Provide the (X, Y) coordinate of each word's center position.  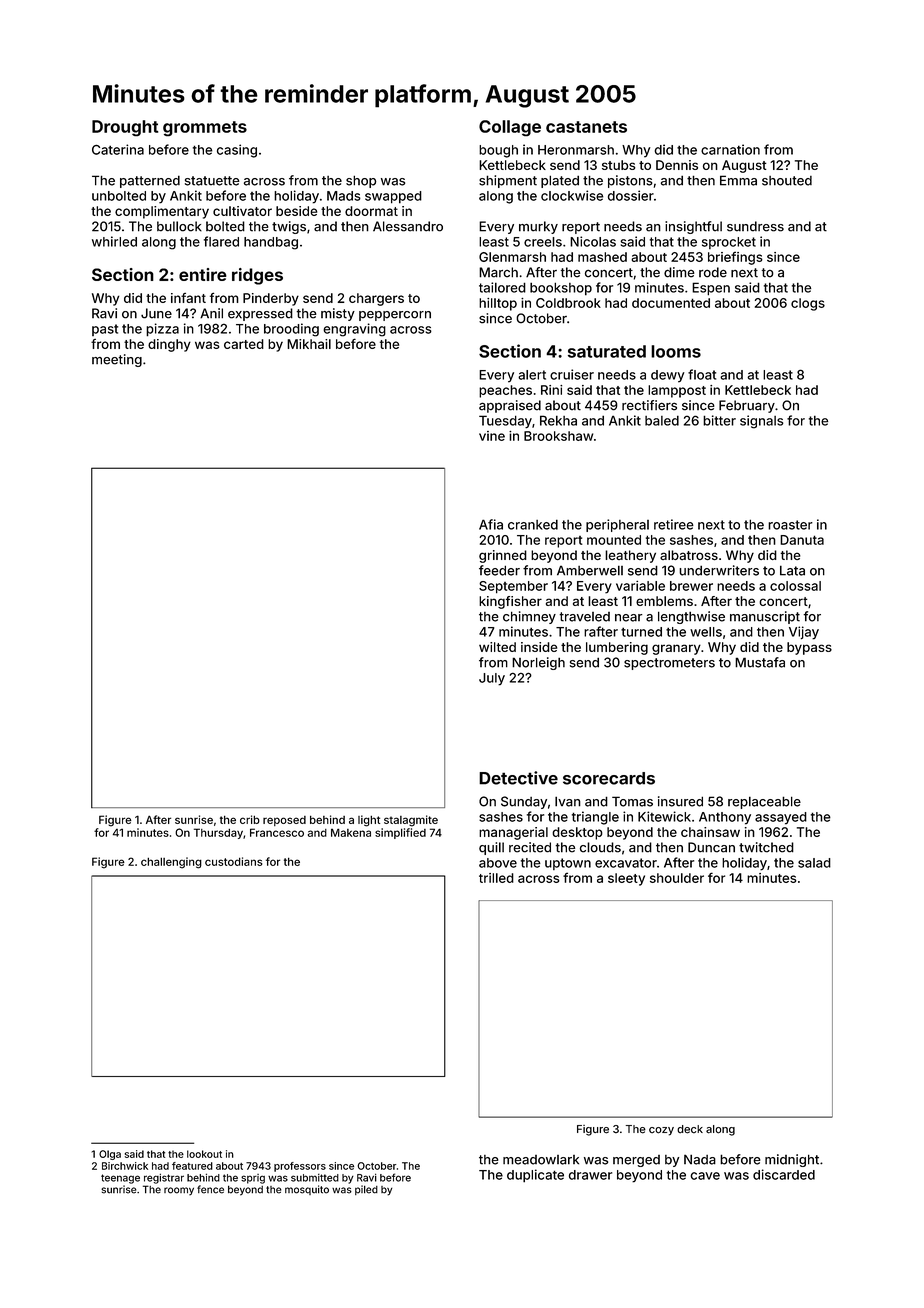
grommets (205, 128)
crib (250, 819)
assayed (781, 818)
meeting (117, 360)
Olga (110, 1155)
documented (671, 303)
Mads (344, 196)
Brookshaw (558, 436)
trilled (496, 878)
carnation (730, 149)
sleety (626, 879)
